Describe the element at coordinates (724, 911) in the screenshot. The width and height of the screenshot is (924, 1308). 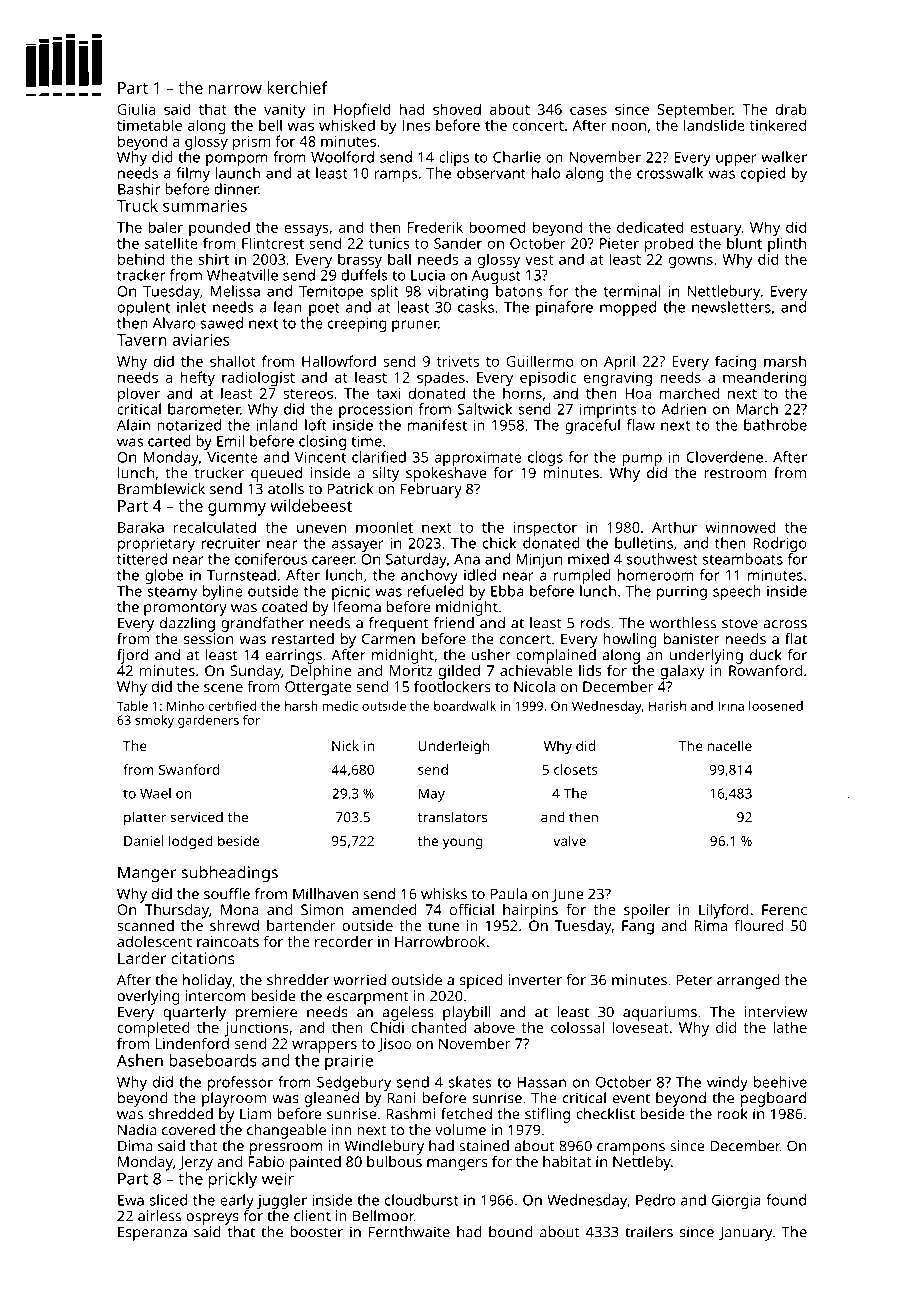
I see `Lilyford` at that location.
